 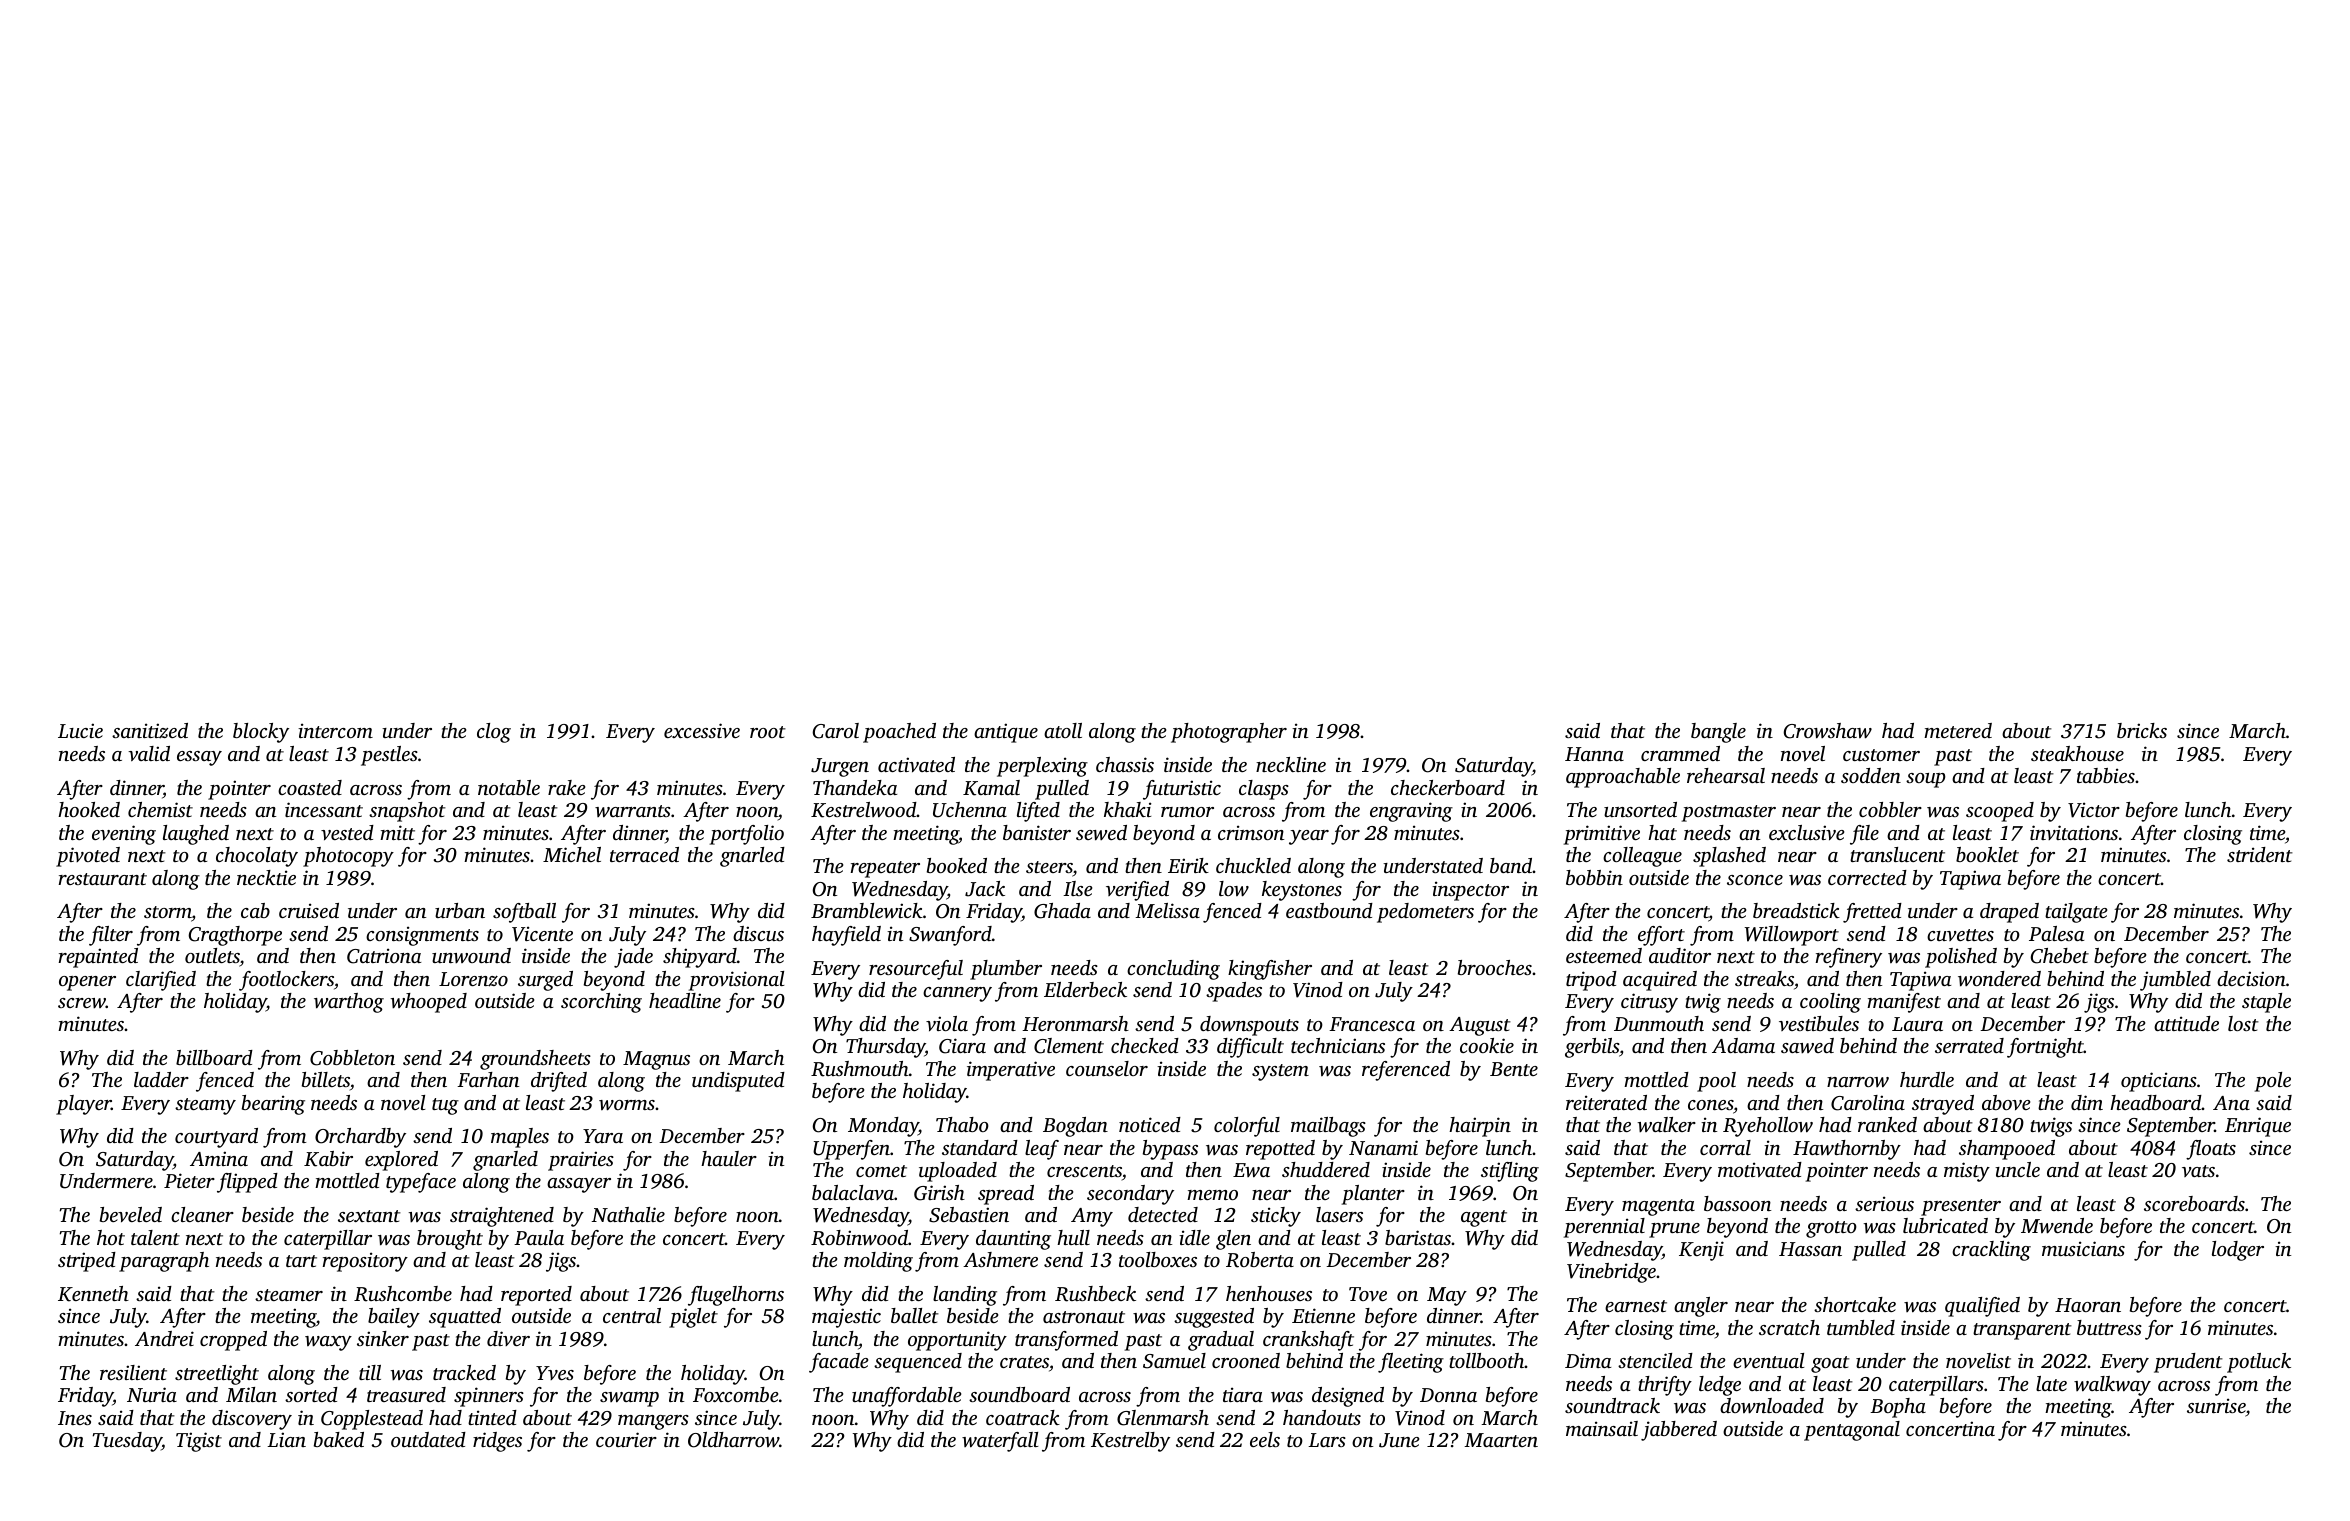 I want to click on Tuesday, so click(x=127, y=1442).
